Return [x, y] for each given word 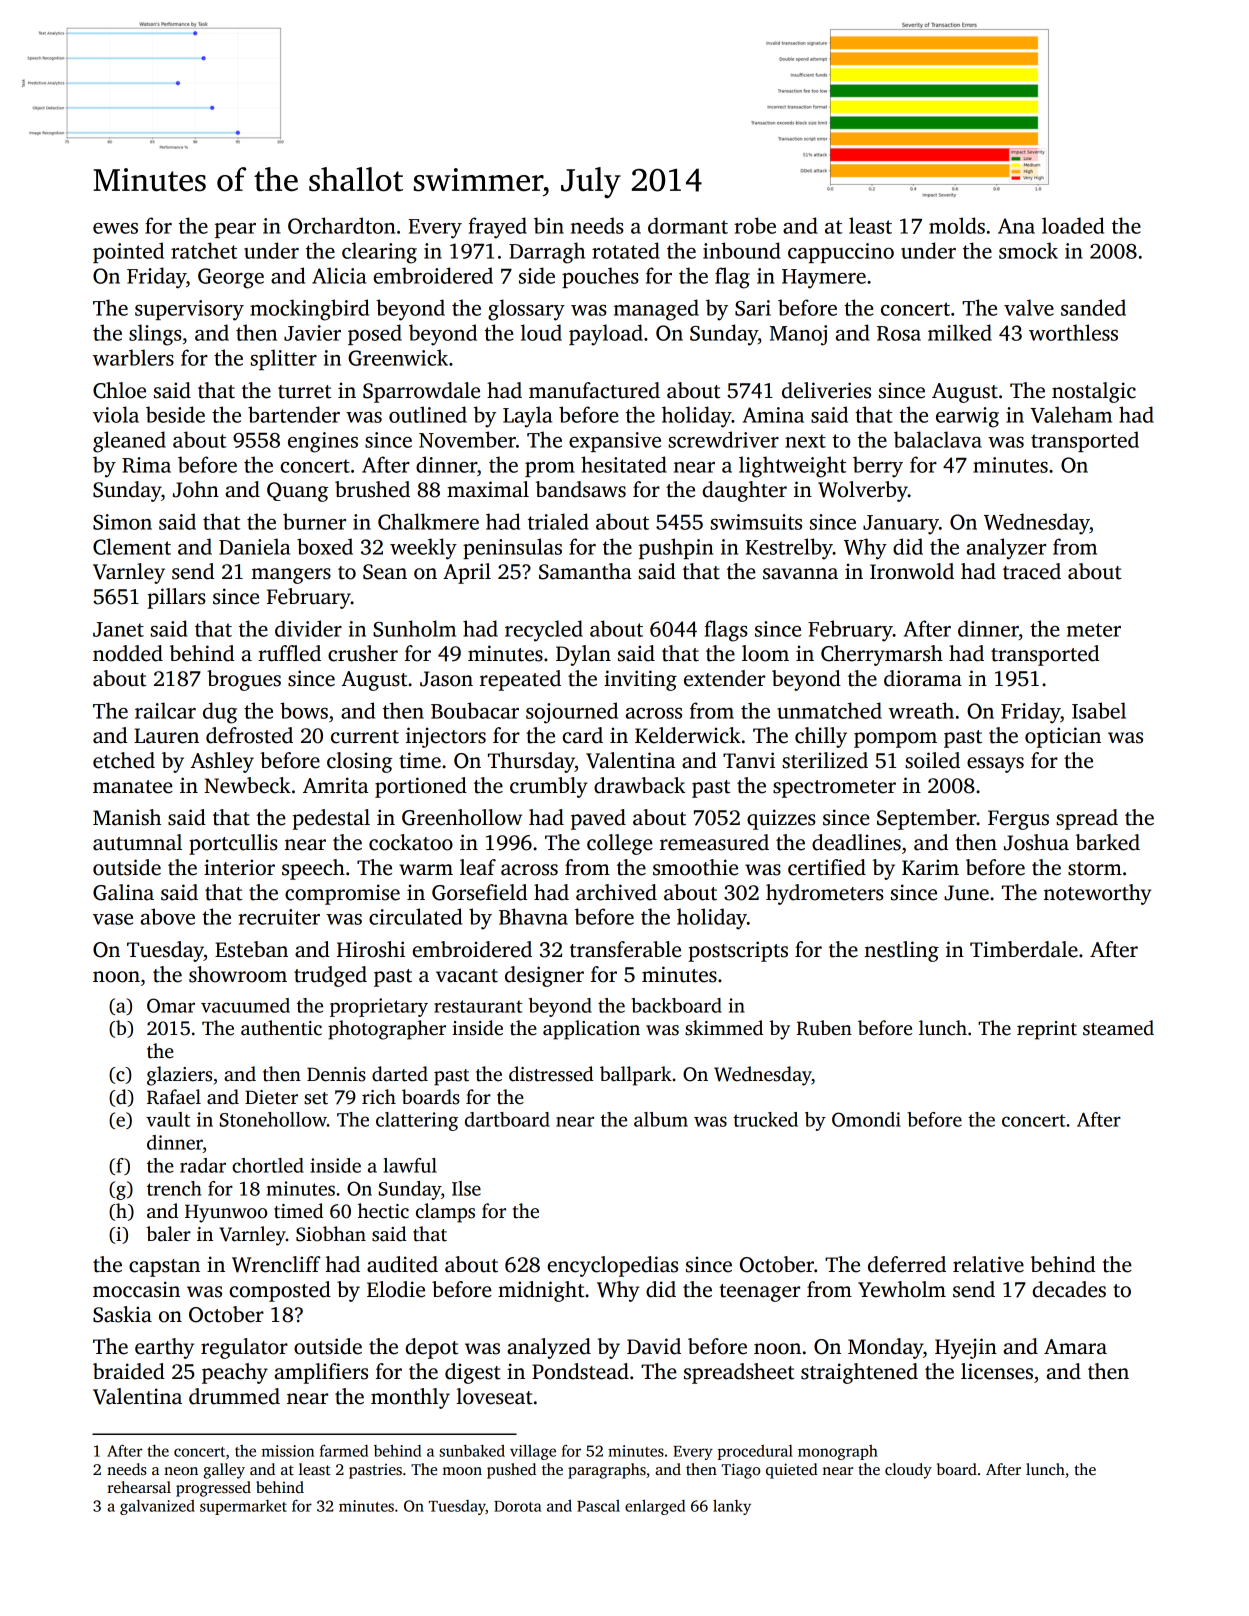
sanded [1093, 307]
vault [168, 1119]
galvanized [157, 1507]
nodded [128, 653]
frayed [498, 228]
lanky [732, 1507]
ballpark [636, 1076]
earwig [967, 417]
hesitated [624, 464]
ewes [115, 228]
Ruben [824, 1028]
